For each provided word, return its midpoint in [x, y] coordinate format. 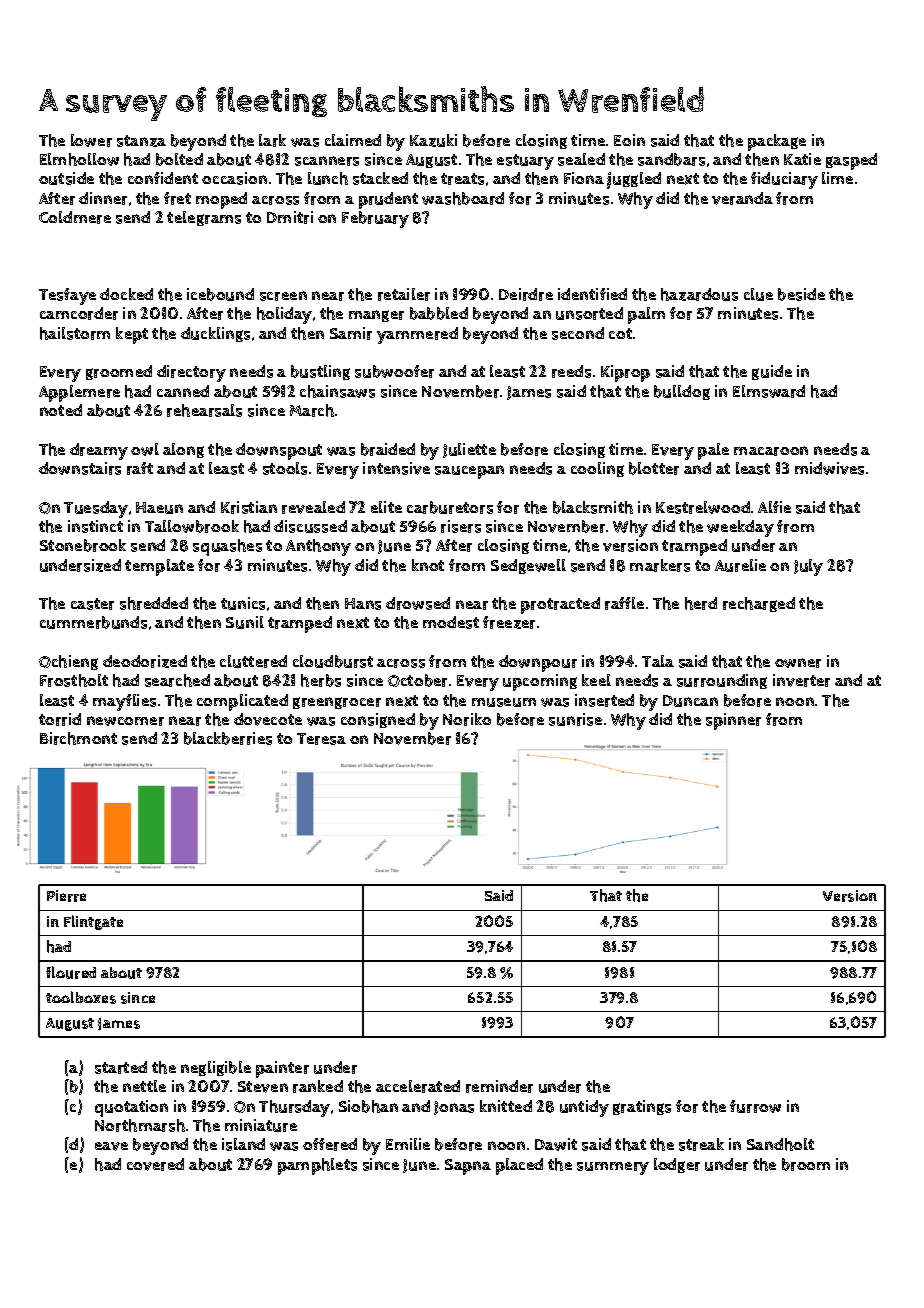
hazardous [699, 294]
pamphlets [317, 1166]
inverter [801, 680]
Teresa [321, 739]
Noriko [467, 719]
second [578, 333]
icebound [220, 294]
